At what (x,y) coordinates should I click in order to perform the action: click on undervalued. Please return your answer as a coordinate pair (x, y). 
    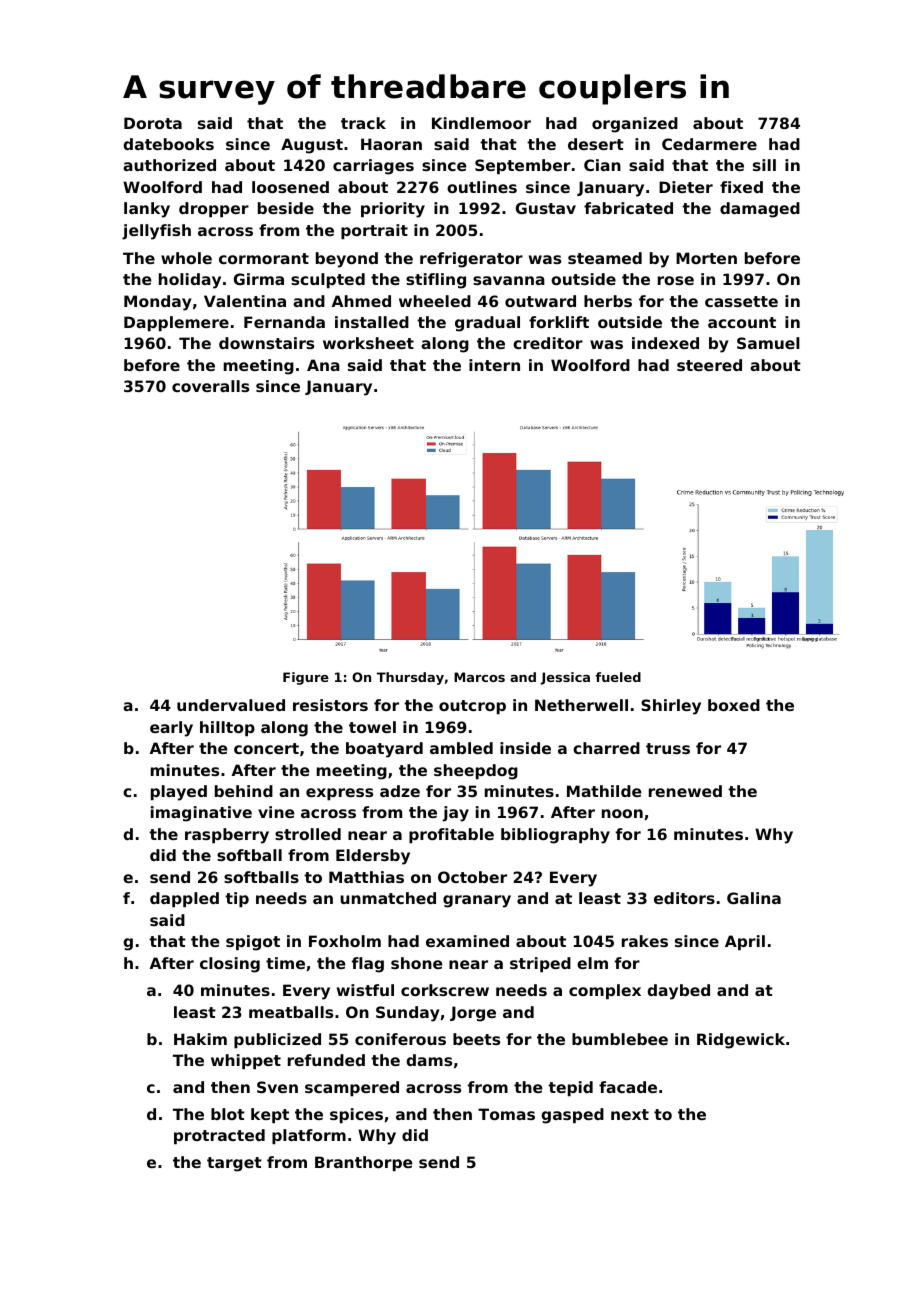
    Looking at the image, I should click on (231, 705).
